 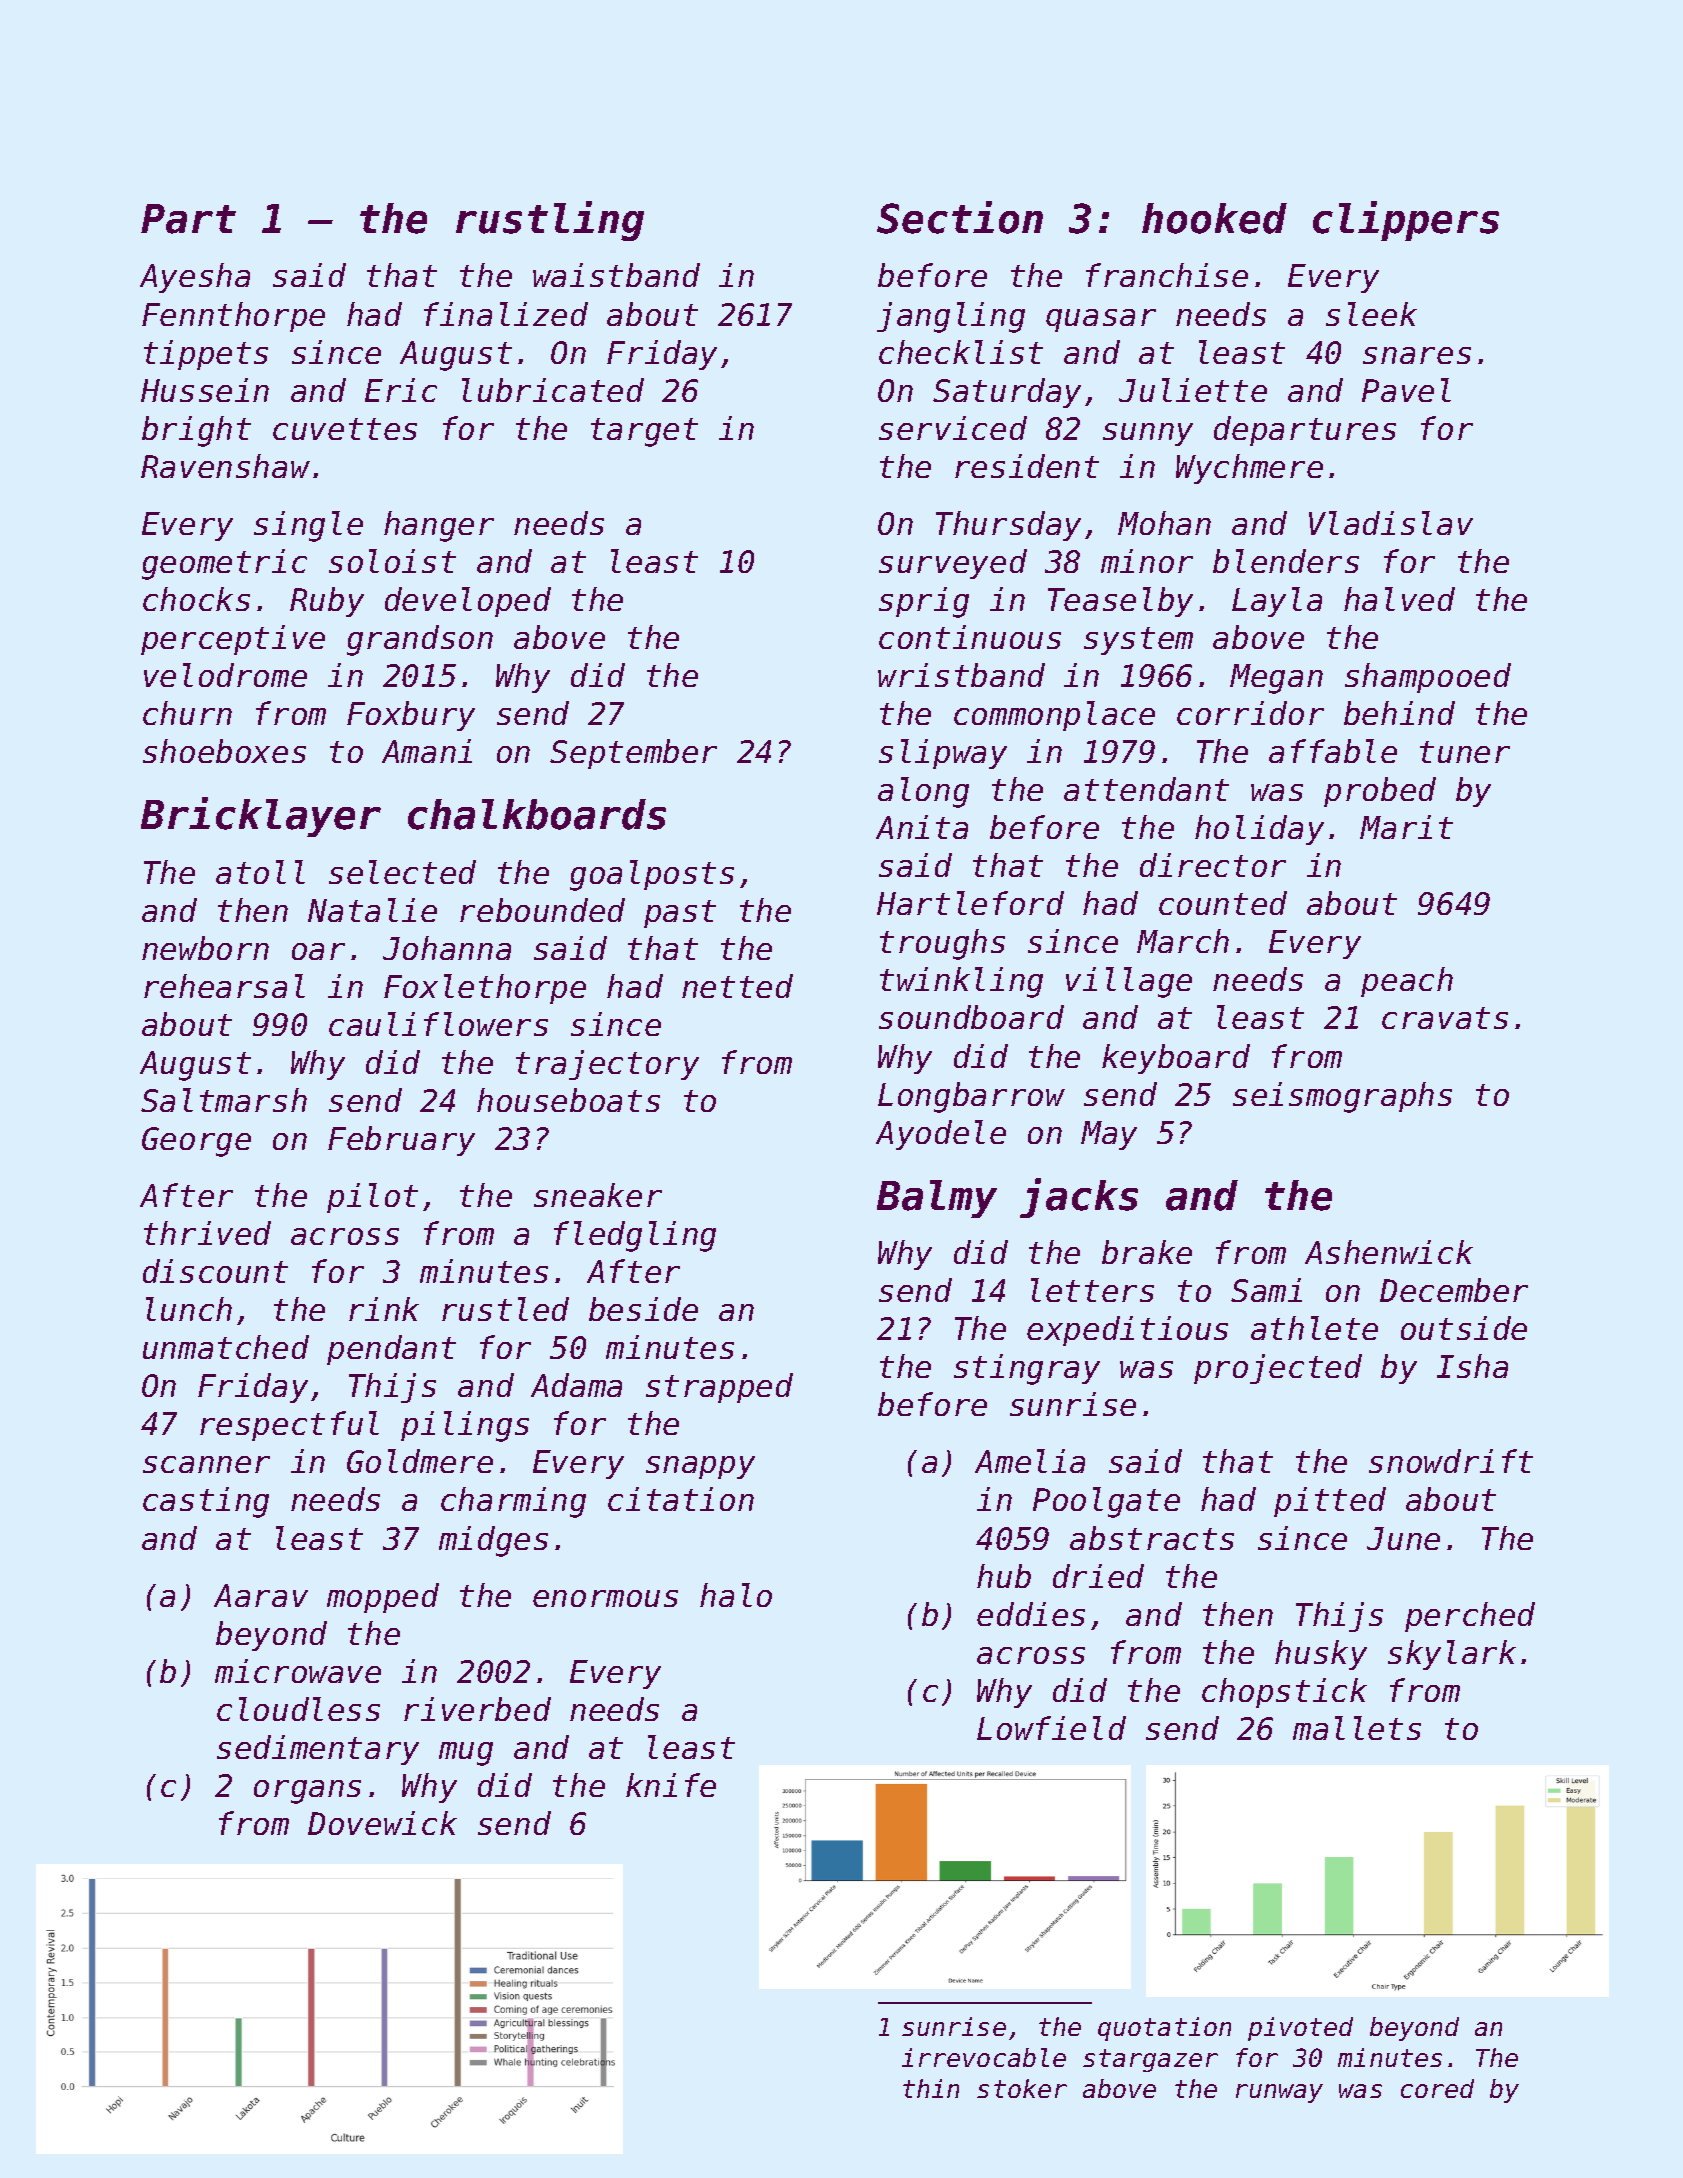 I want to click on Bricklayer, so click(x=261, y=817).
